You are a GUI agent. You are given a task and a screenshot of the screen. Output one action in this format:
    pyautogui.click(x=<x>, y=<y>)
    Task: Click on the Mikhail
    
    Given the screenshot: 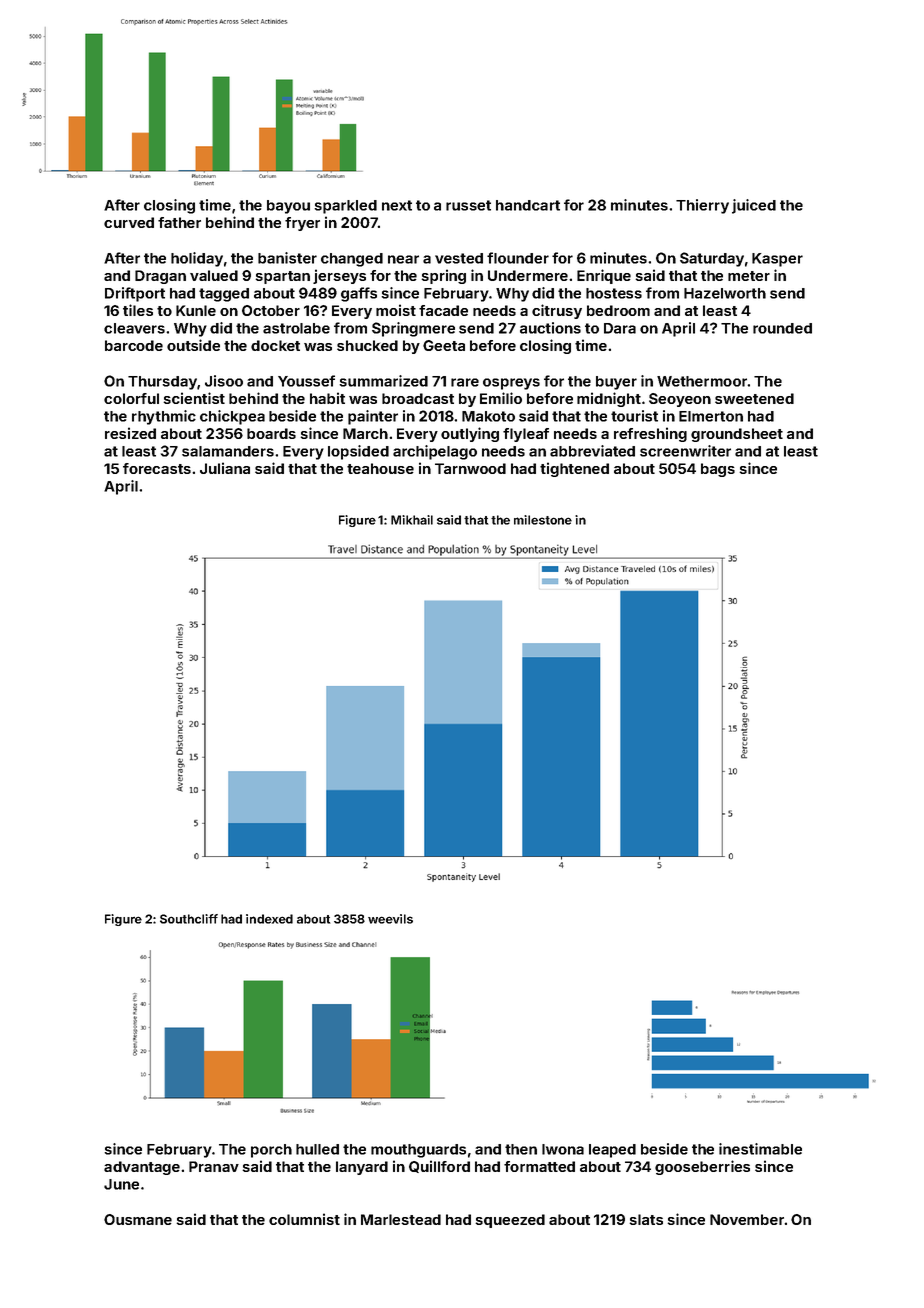 What is the action you would take?
    pyautogui.click(x=412, y=520)
